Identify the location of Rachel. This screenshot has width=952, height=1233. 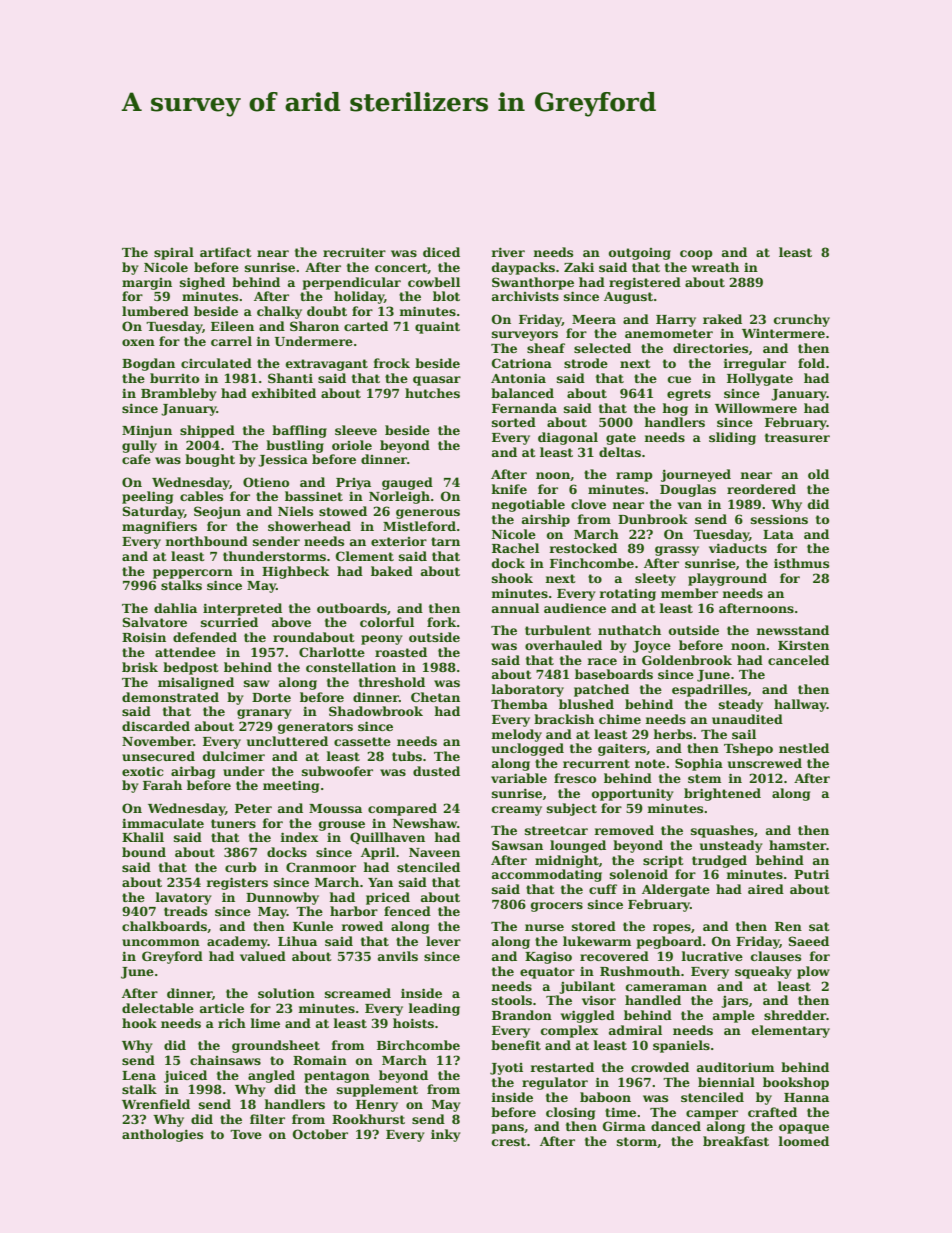
(515, 548).
